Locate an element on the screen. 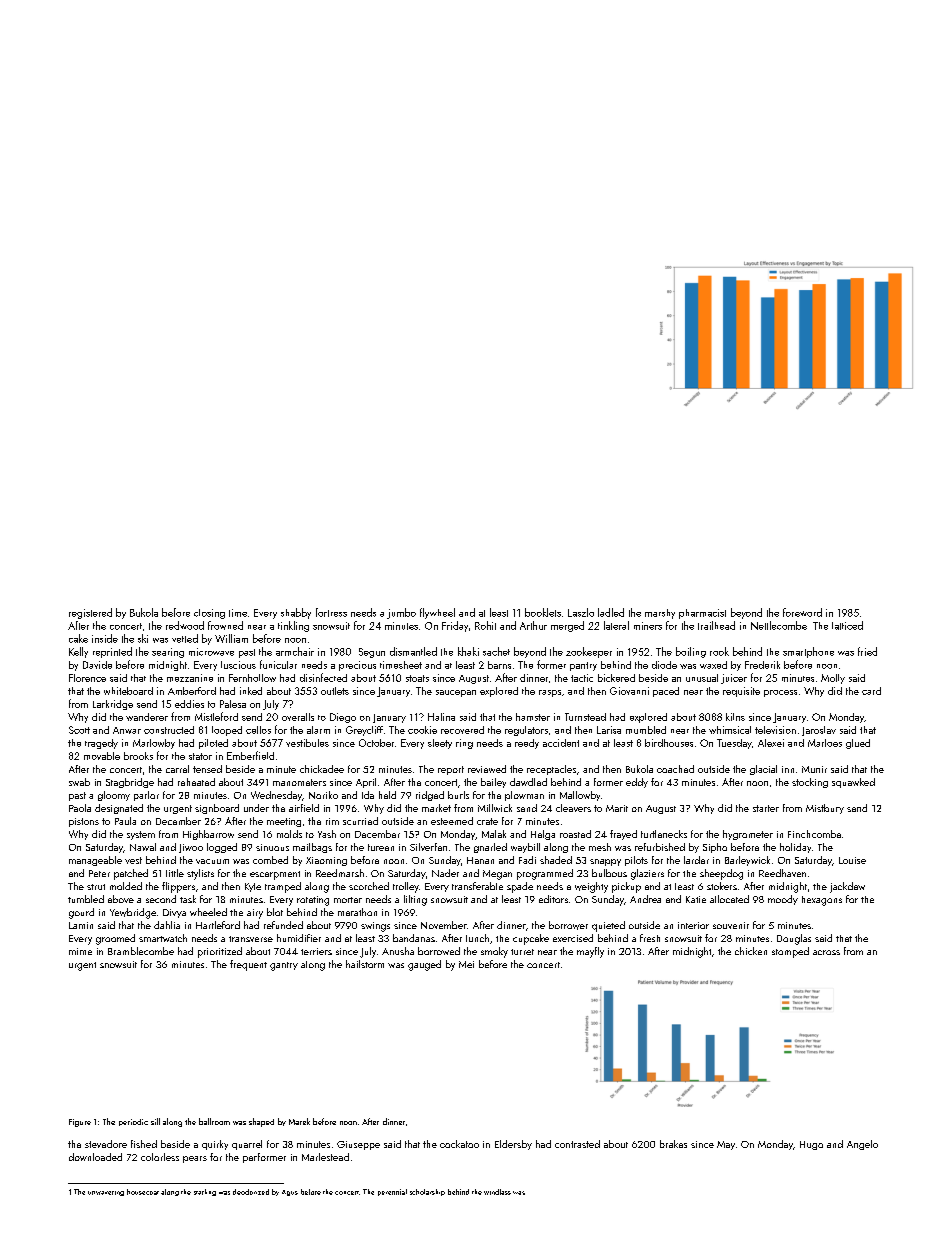 This screenshot has width=952, height=1233. receptacles is located at coordinates (551, 770).
